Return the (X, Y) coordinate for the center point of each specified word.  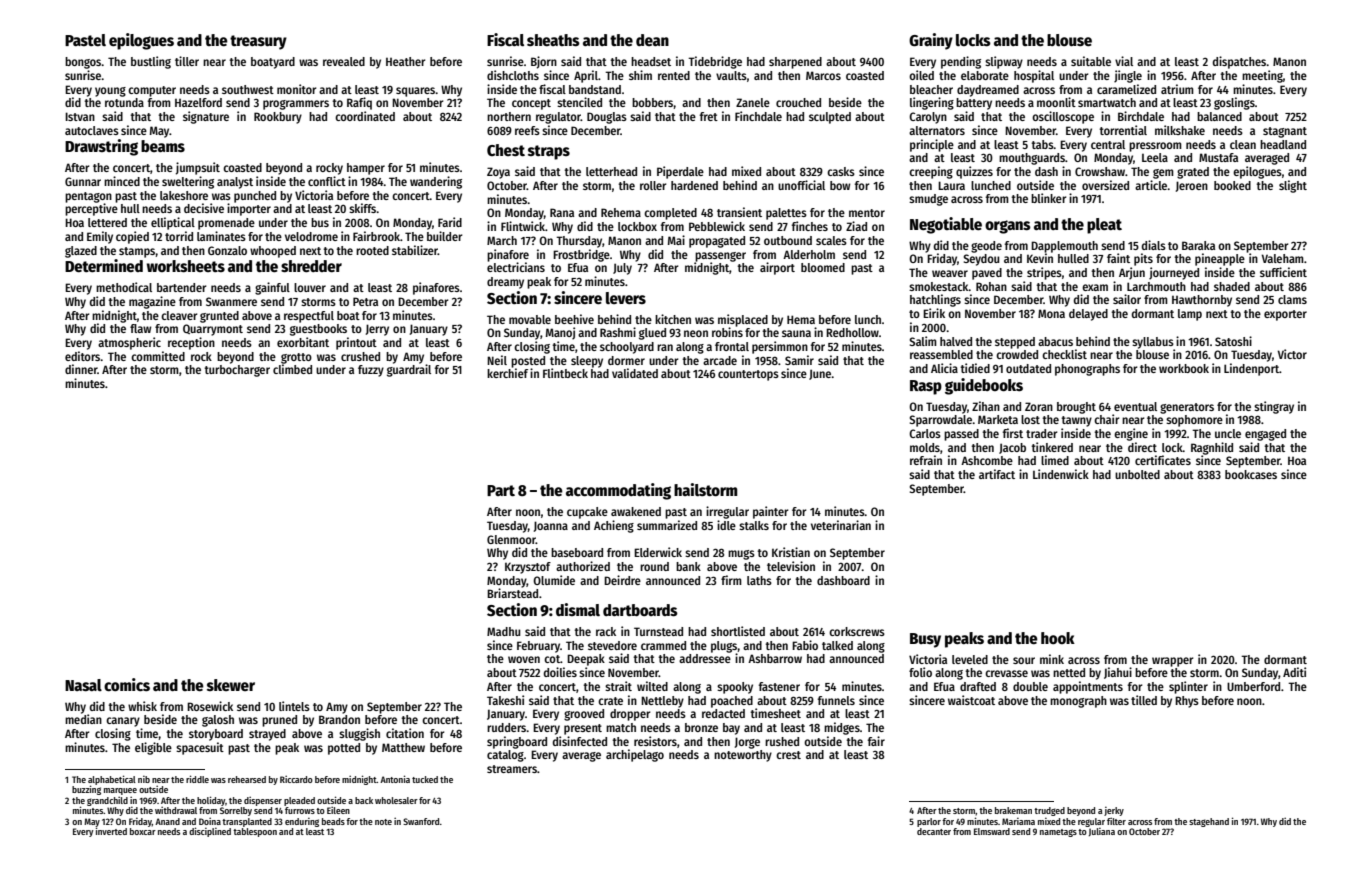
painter (771, 512)
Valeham (1282, 258)
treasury (258, 42)
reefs (527, 130)
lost (1030, 419)
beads (333, 821)
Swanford (421, 821)
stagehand (1209, 822)
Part (501, 490)
